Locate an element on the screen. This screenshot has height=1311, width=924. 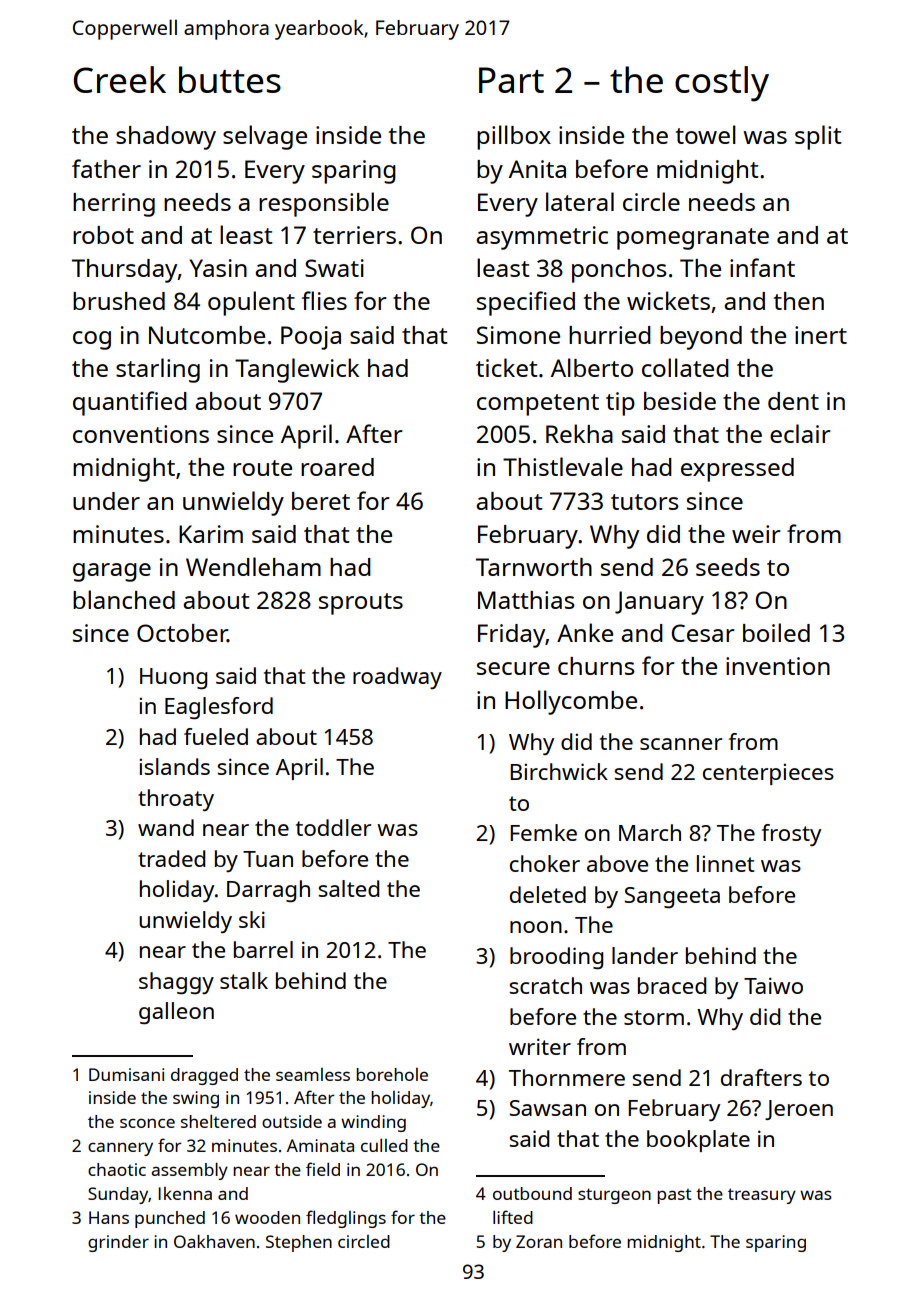
centerpieces is located at coordinates (768, 774).
